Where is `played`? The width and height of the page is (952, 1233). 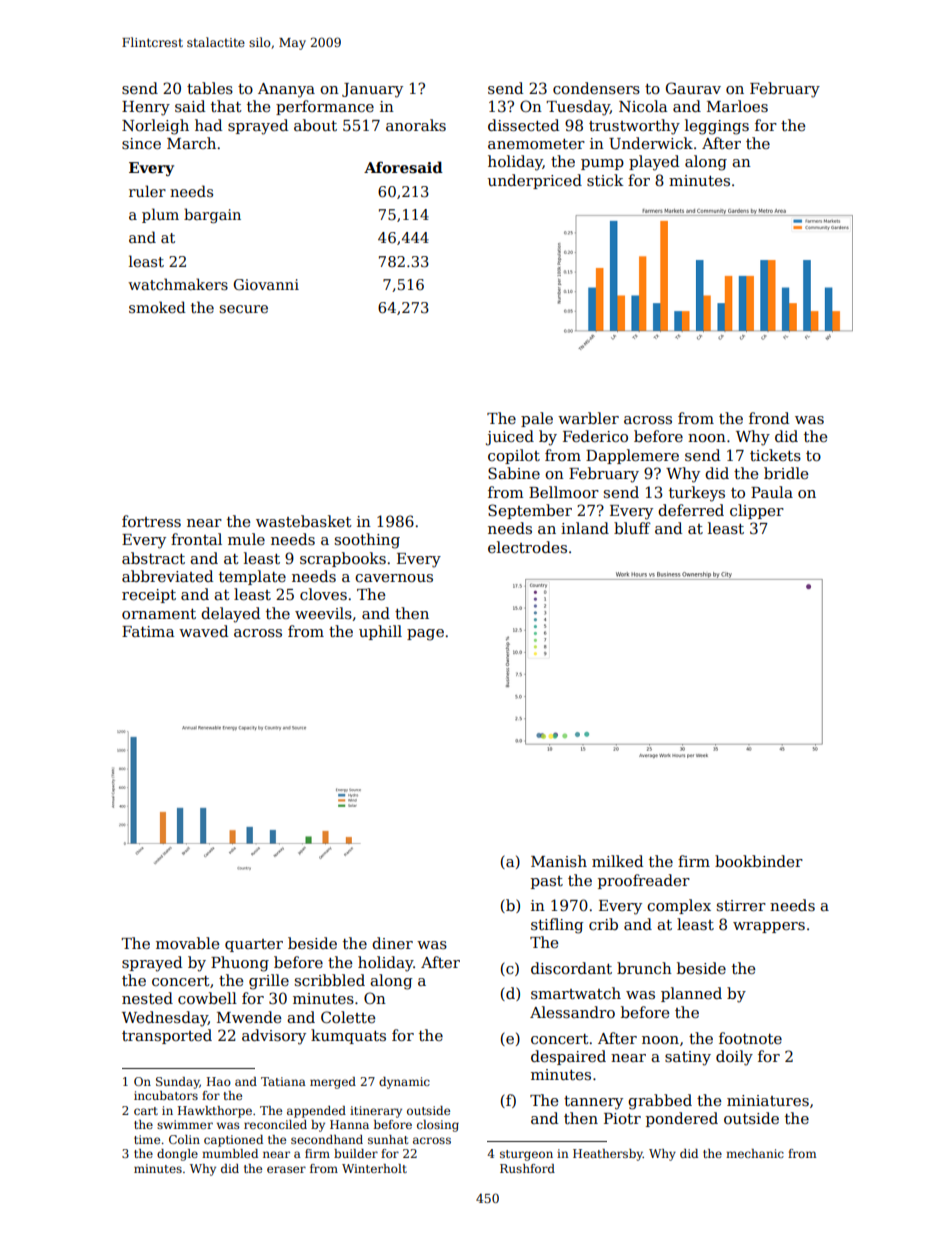
played is located at coordinates (654, 163).
